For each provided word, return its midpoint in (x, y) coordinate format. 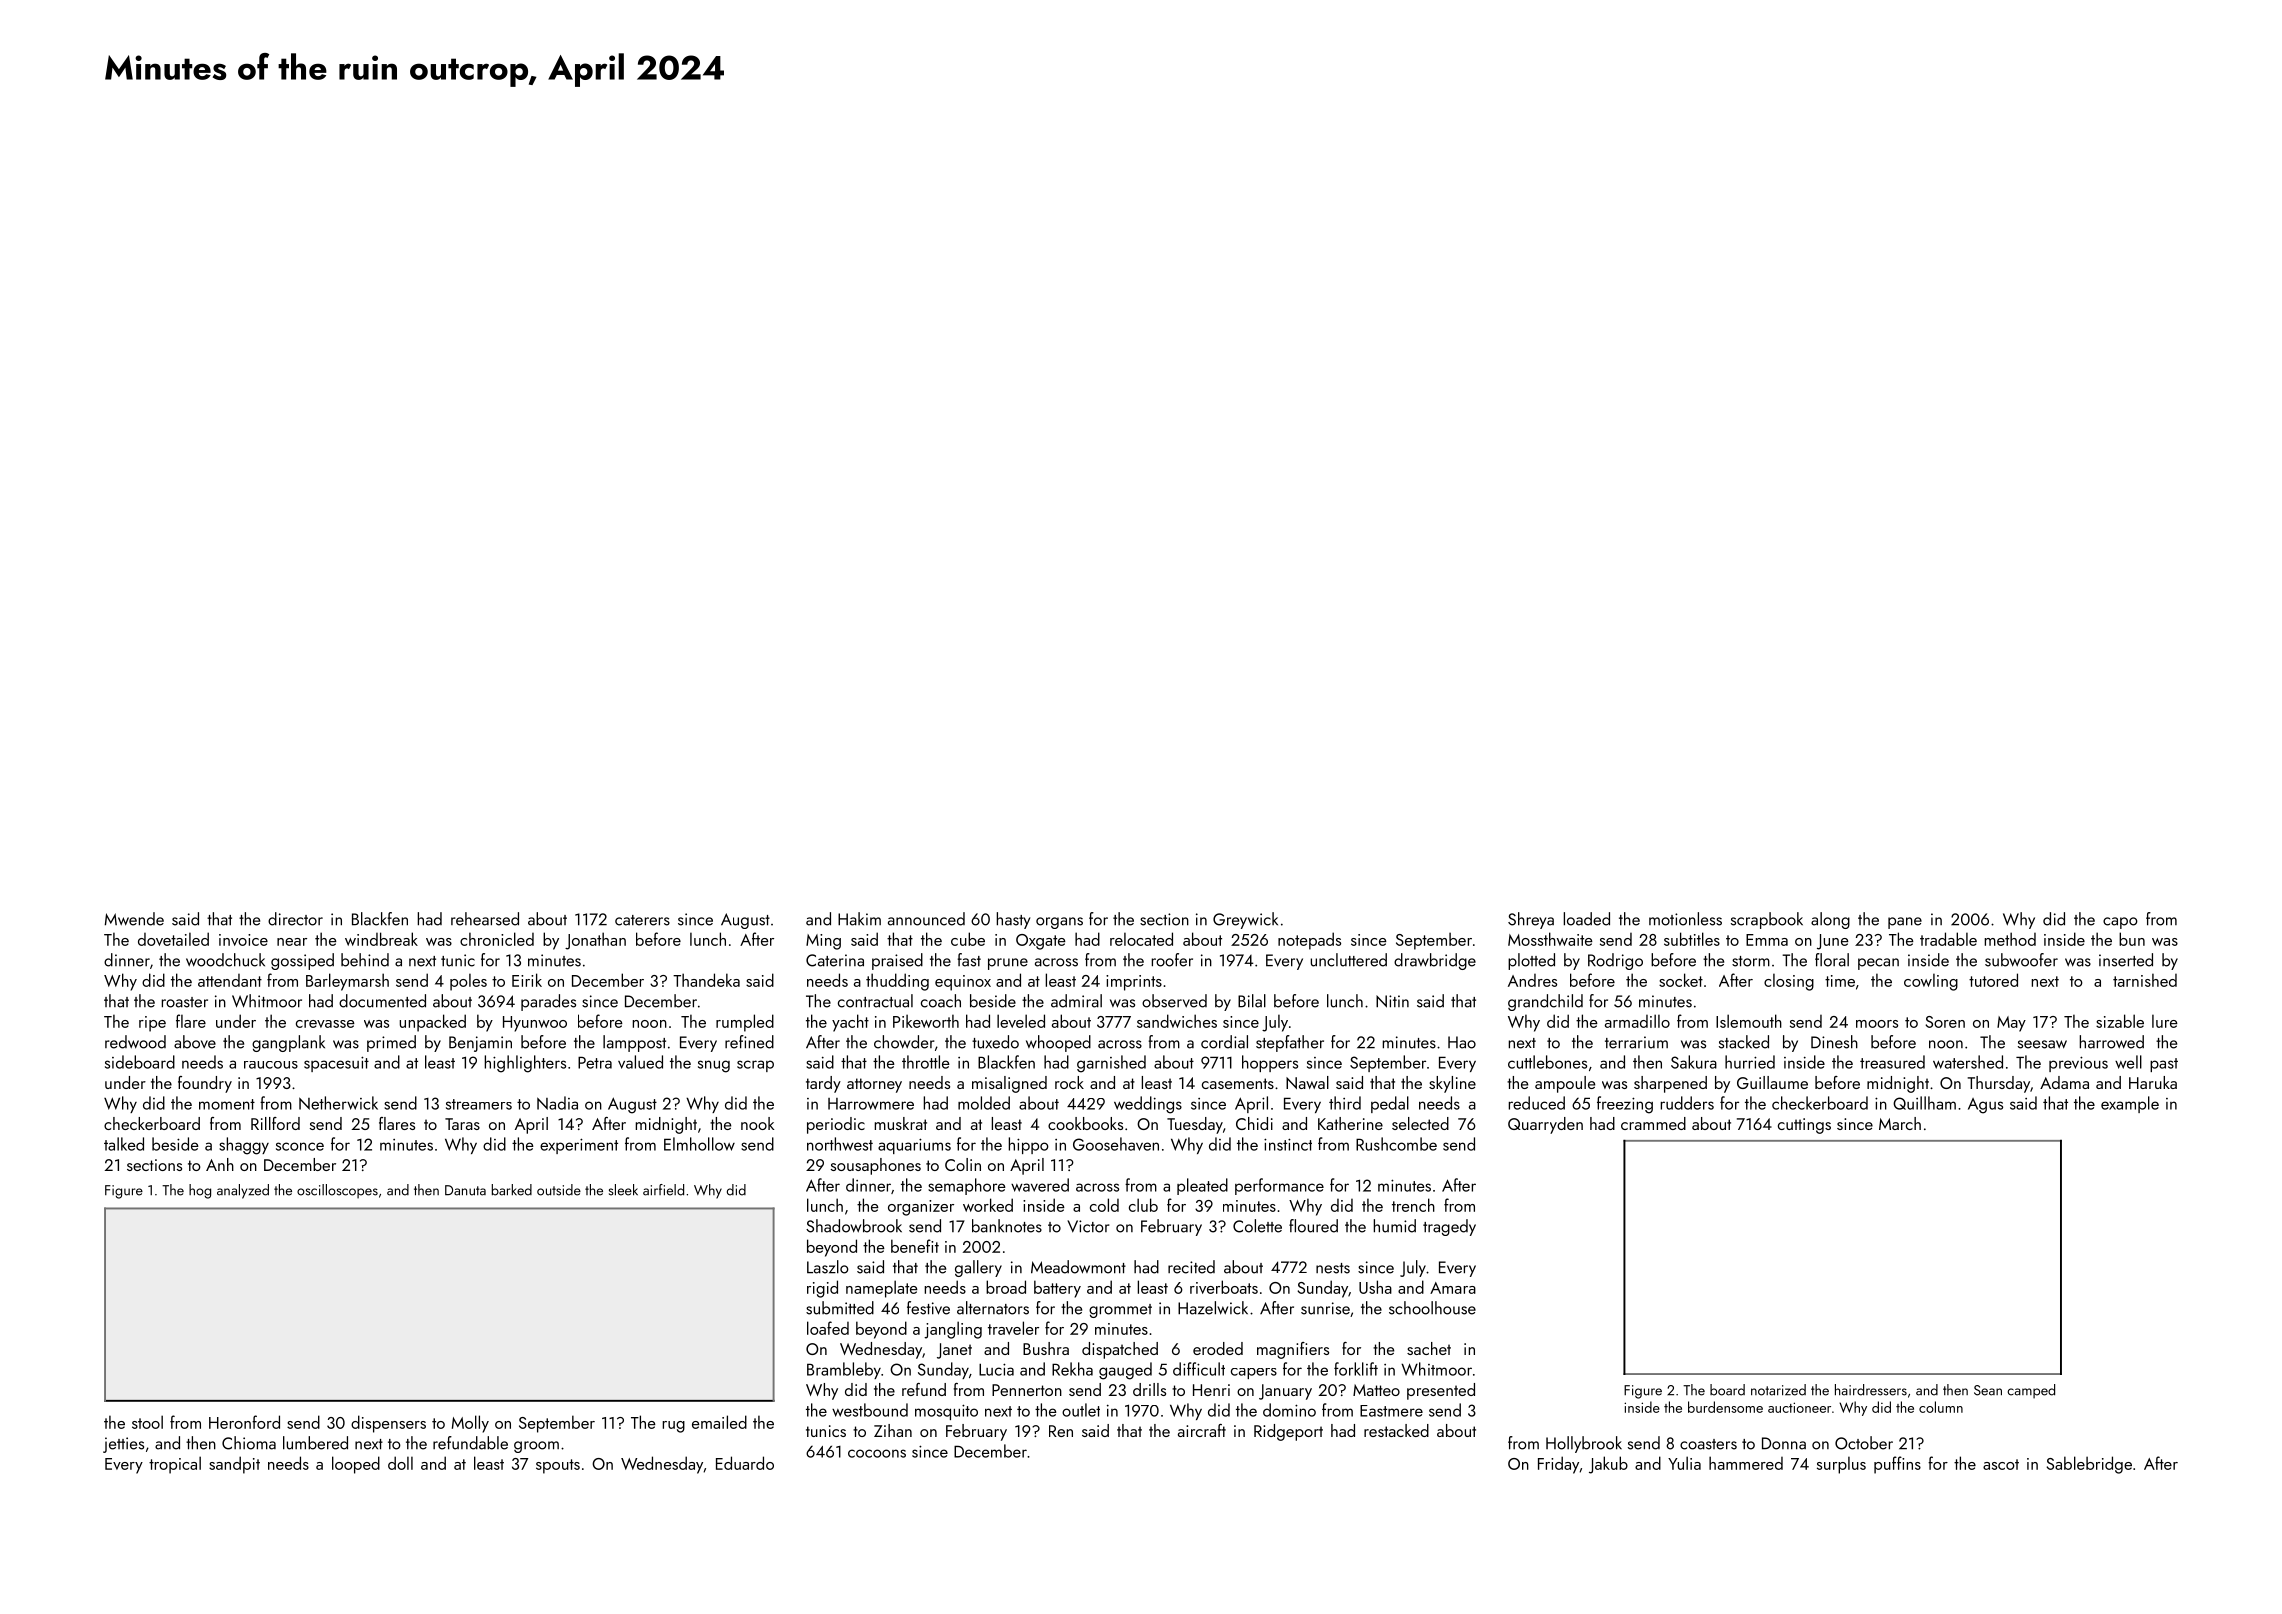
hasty (1013, 920)
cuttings (1804, 1126)
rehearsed (485, 919)
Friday (1558, 1465)
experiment (579, 1146)
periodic (836, 1125)
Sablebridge (2089, 1465)
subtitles (1692, 939)
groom (536, 1447)
